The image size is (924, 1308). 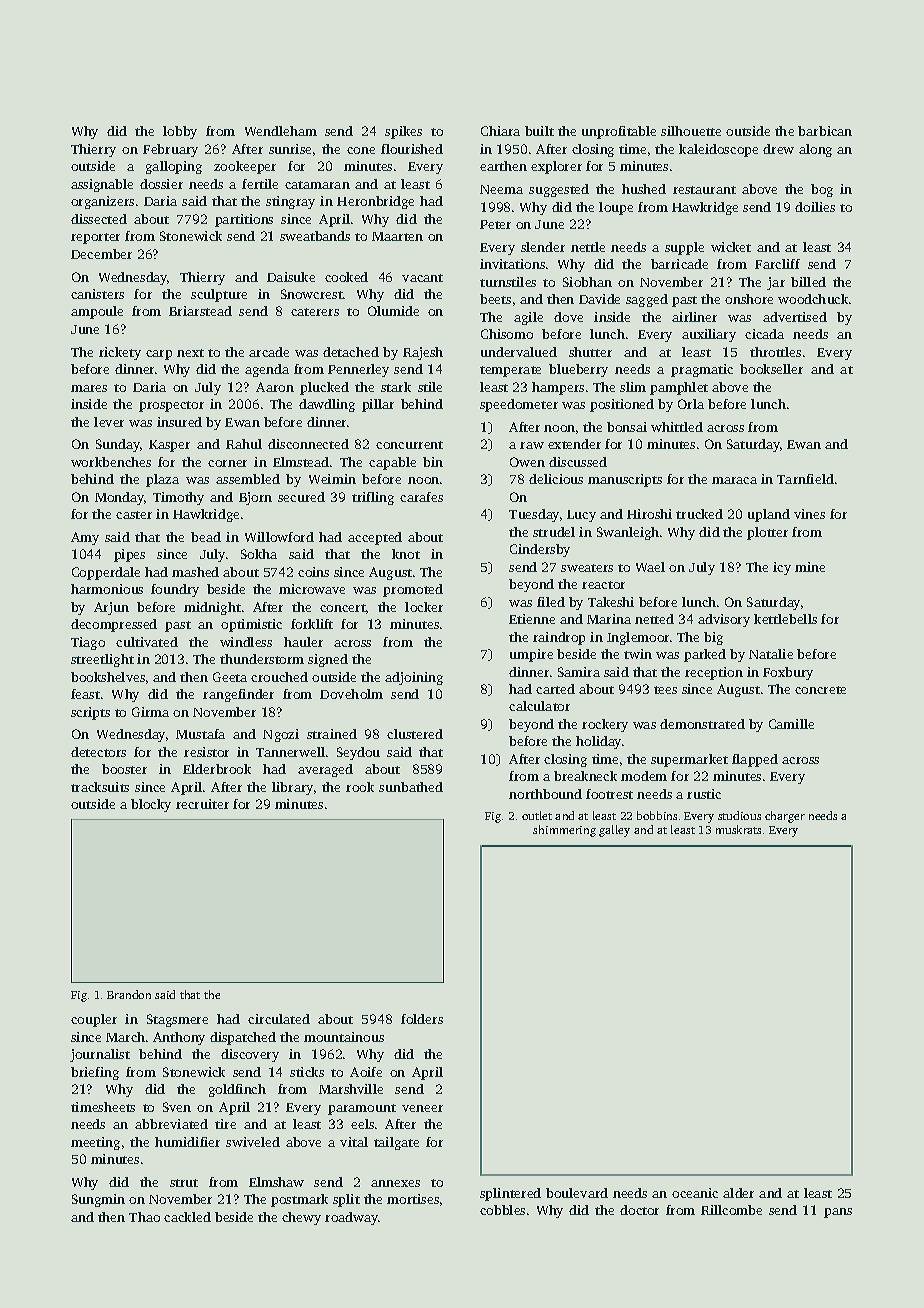 What do you see at coordinates (315, 236) in the page?
I see `sweatbands` at bounding box center [315, 236].
